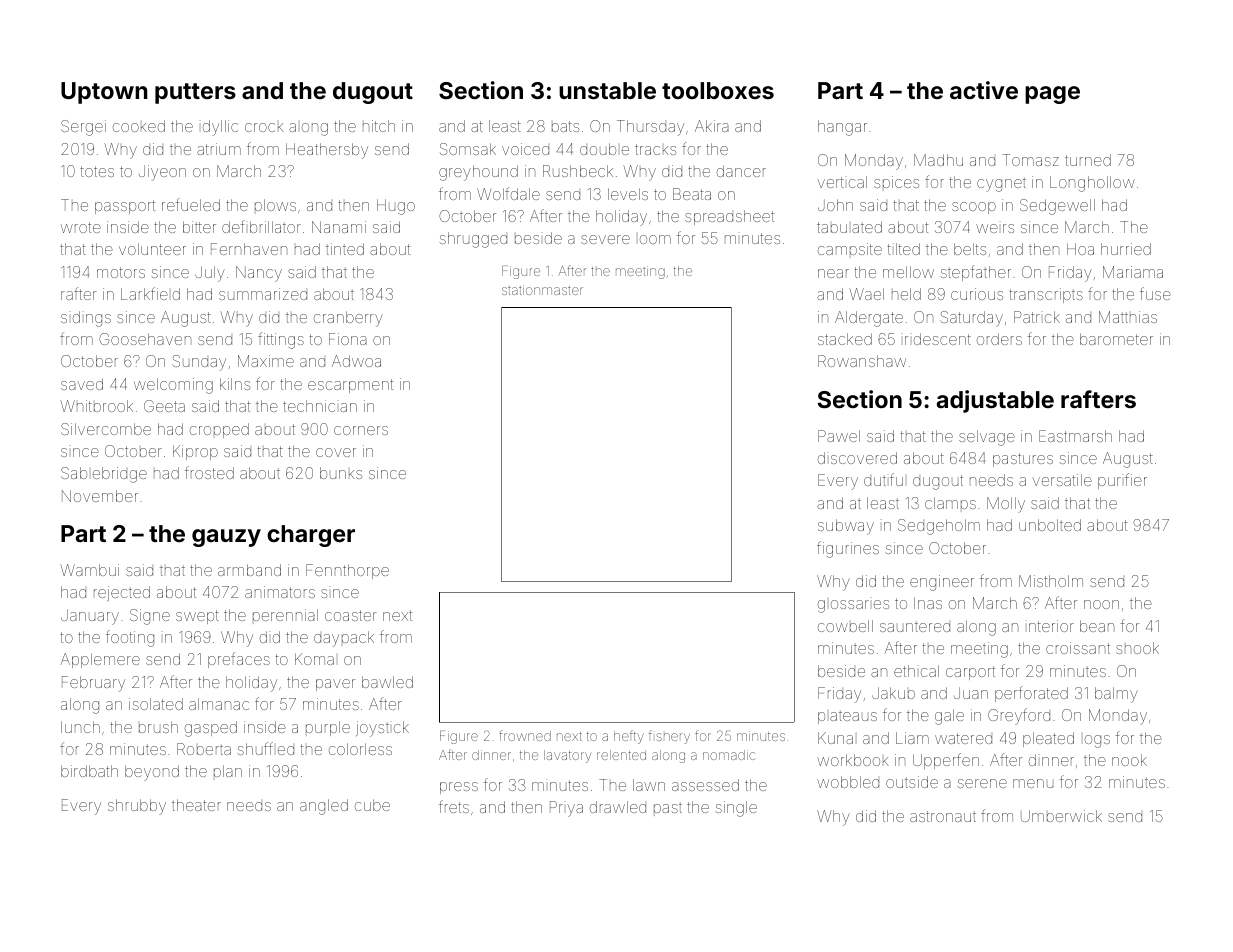 The height and width of the page is (952, 1233). What do you see at coordinates (89, 570) in the page?
I see `Wambui` at bounding box center [89, 570].
